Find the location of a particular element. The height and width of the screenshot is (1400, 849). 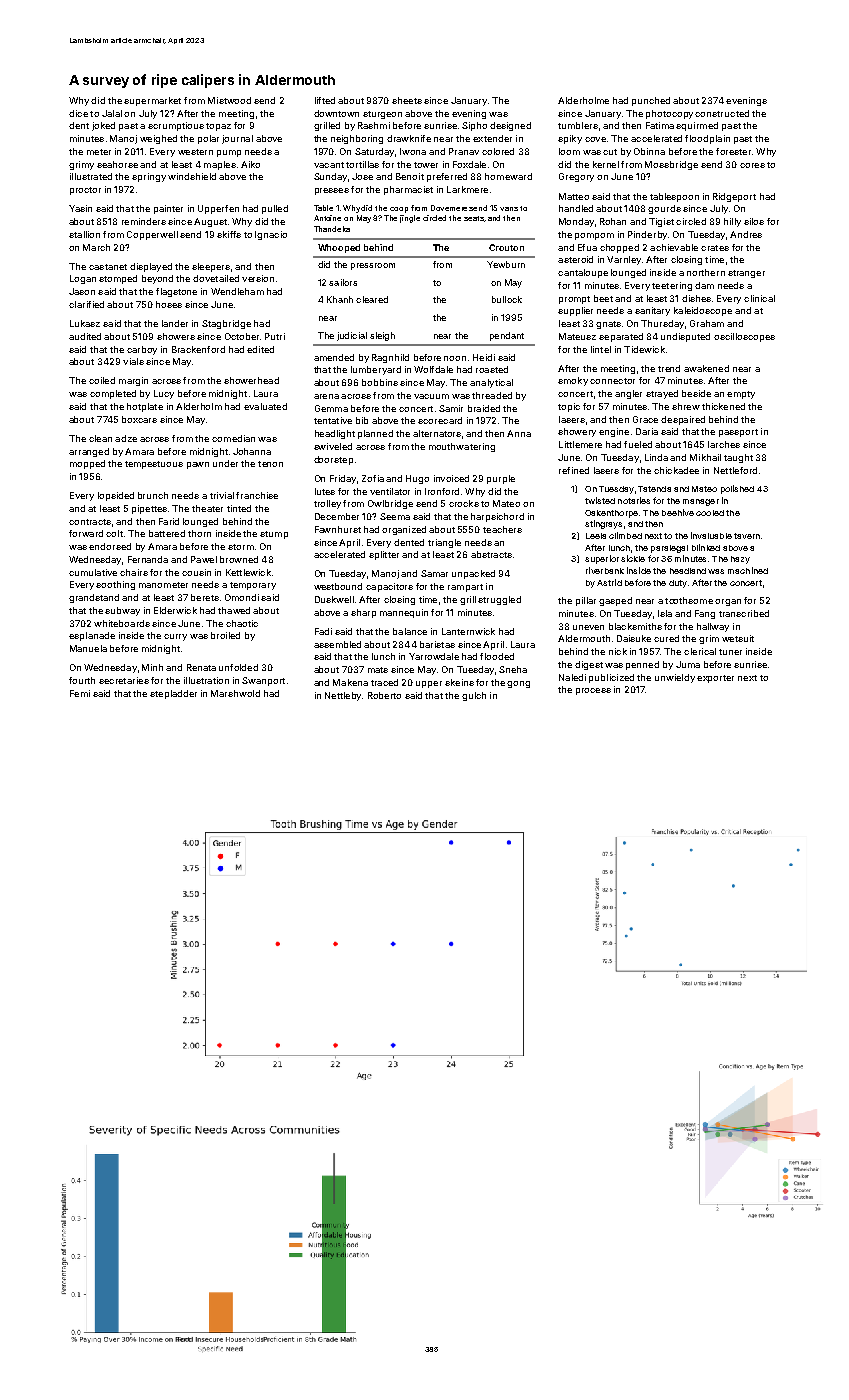

Minh is located at coordinates (152, 667).
